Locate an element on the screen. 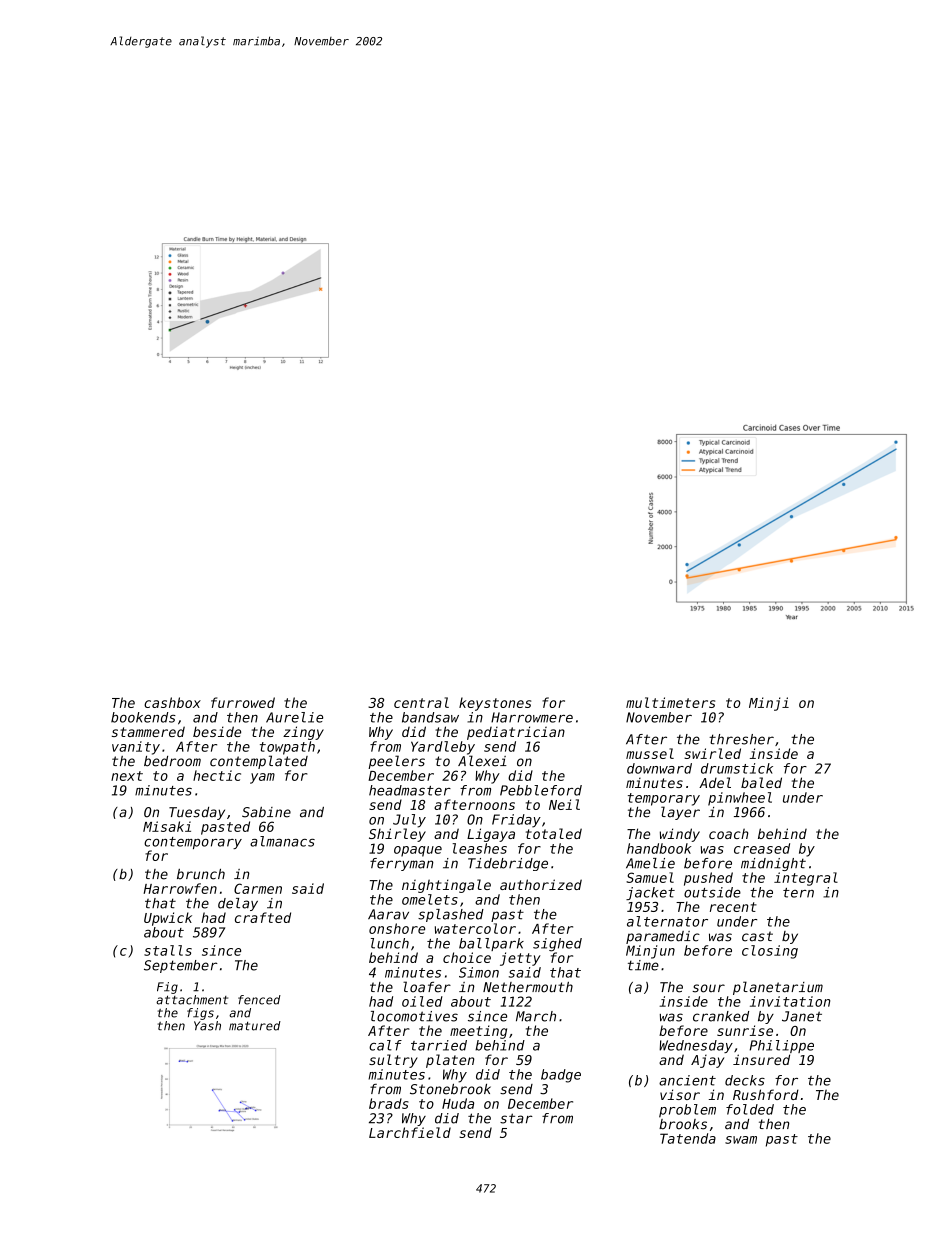  Alexei is located at coordinates (482, 761).
